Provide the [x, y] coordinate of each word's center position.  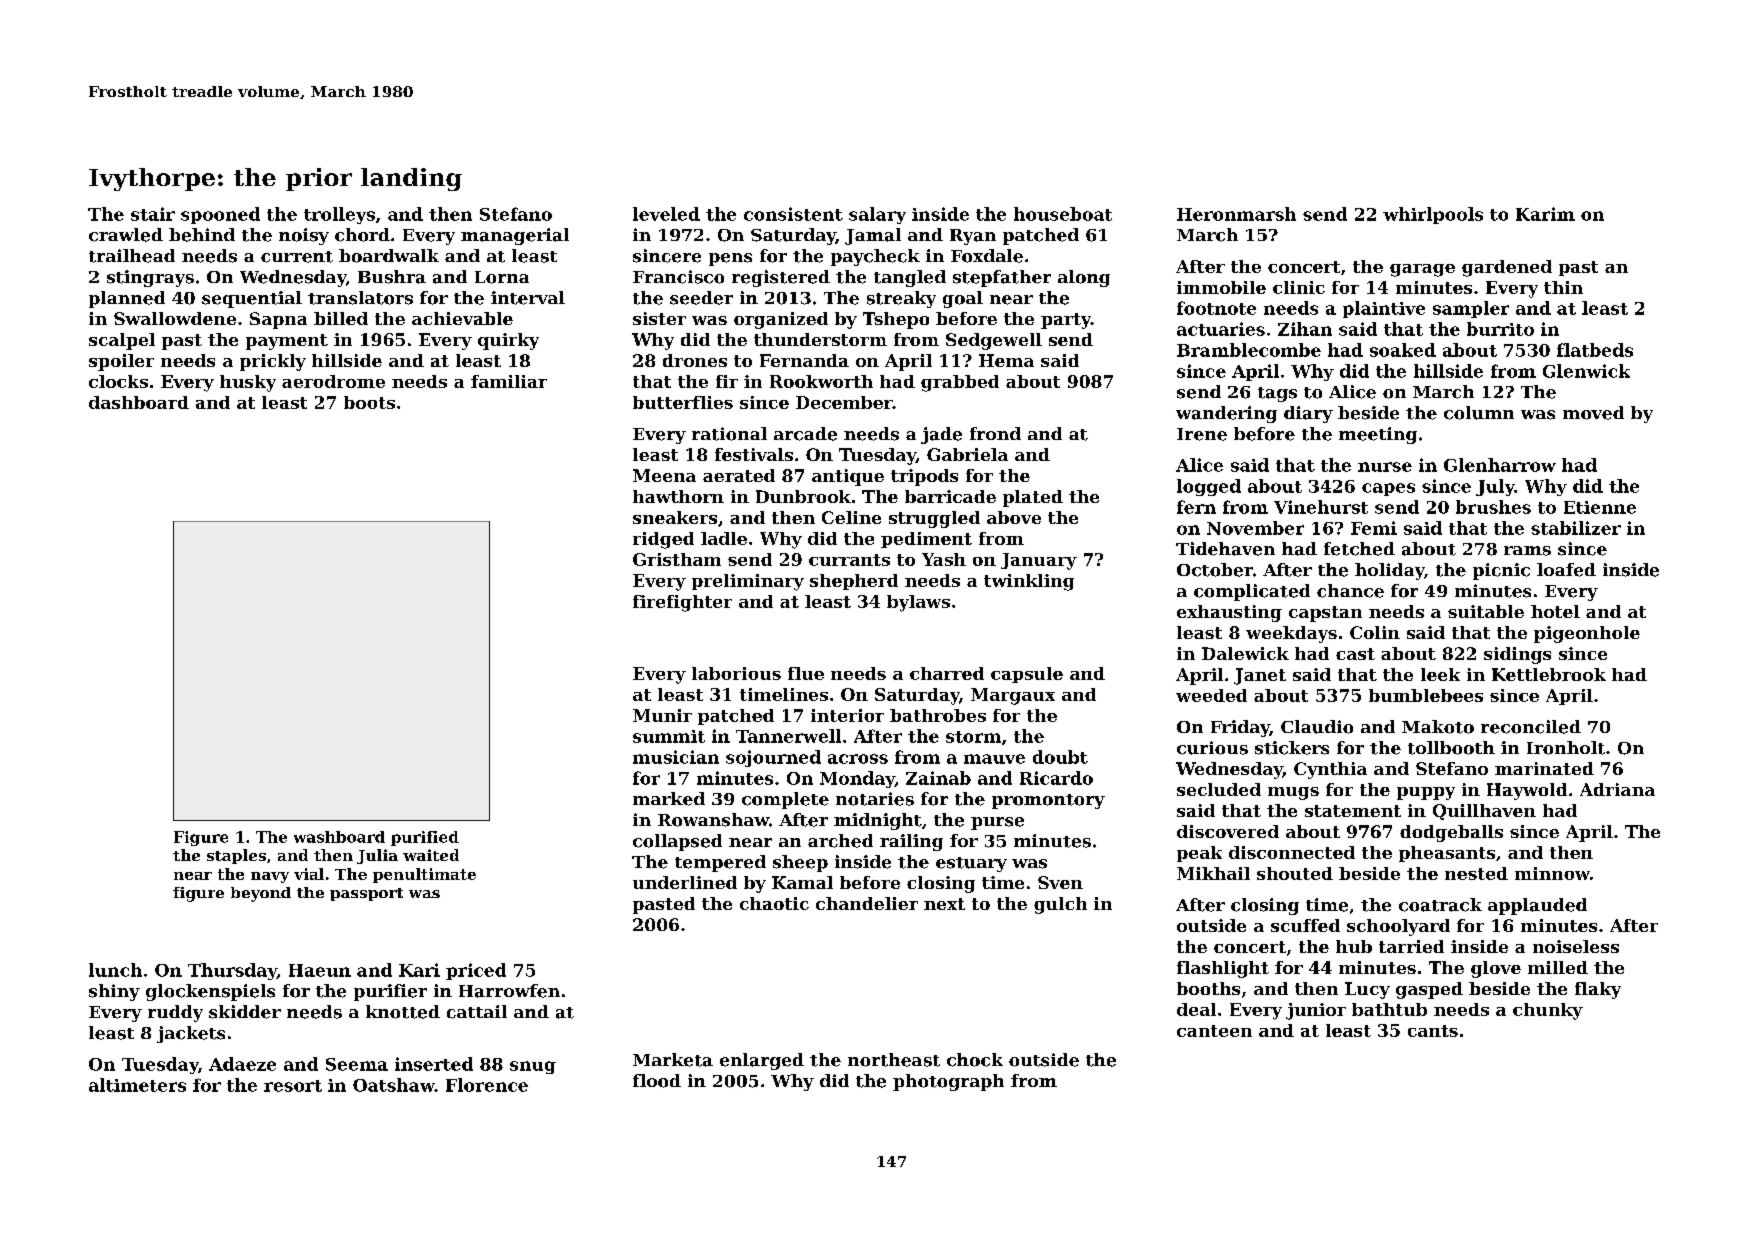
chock [975, 1060]
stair [153, 214]
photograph [948, 1082]
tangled [910, 278]
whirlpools [1433, 215]
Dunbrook [803, 496]
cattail [477, 1012]
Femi [1374, 528]
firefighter [682, 603]
